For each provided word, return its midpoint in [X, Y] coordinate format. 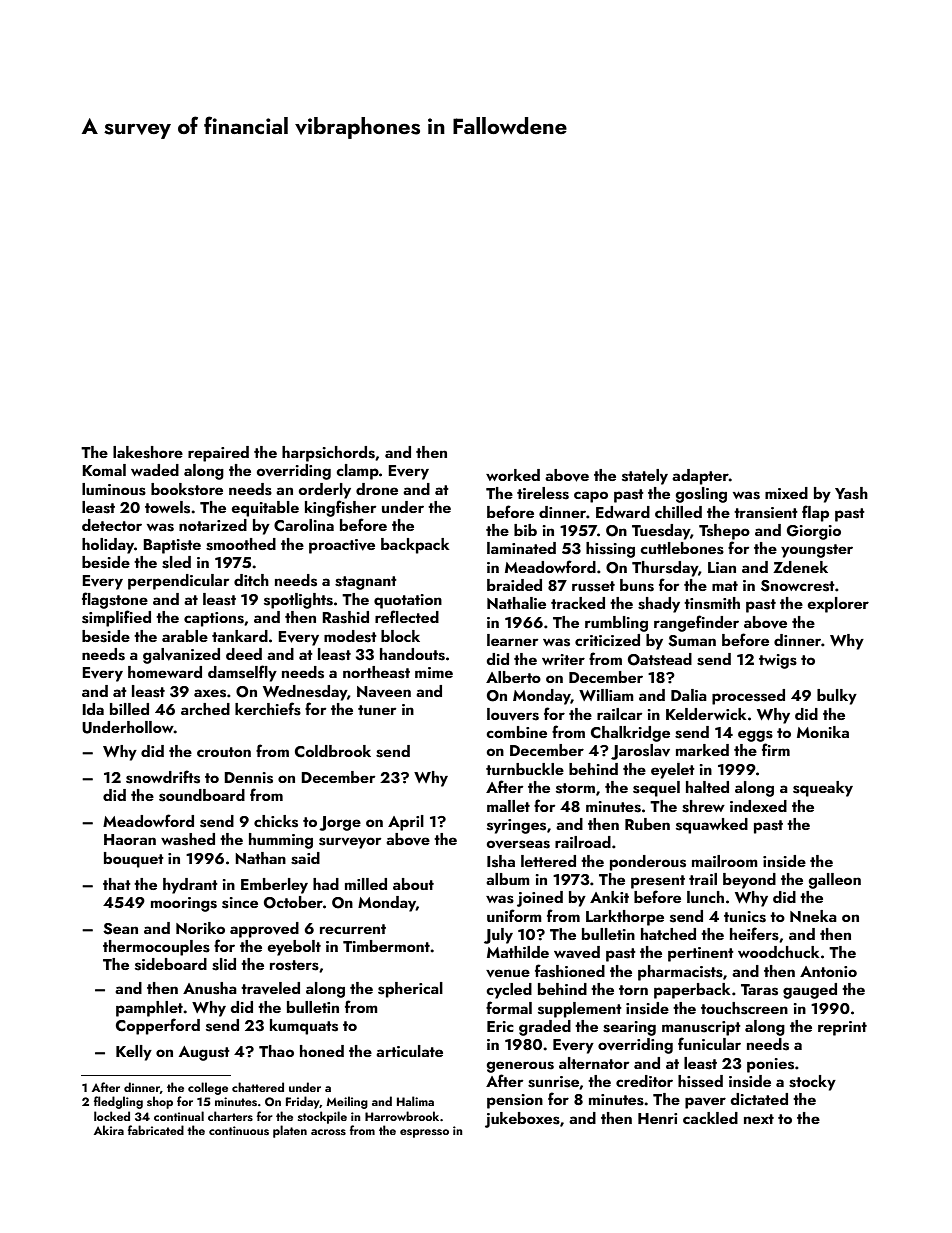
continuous [239, 1130]
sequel [656, 789]
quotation [408, 601]
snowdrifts [163, 777]
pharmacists [680, 973]
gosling [701, 495]
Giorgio [814, 532]
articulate [409, 1051]
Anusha [210, 988]
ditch [251, 580]
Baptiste [172, 546]
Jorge [340, 823]
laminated [521, 548]
